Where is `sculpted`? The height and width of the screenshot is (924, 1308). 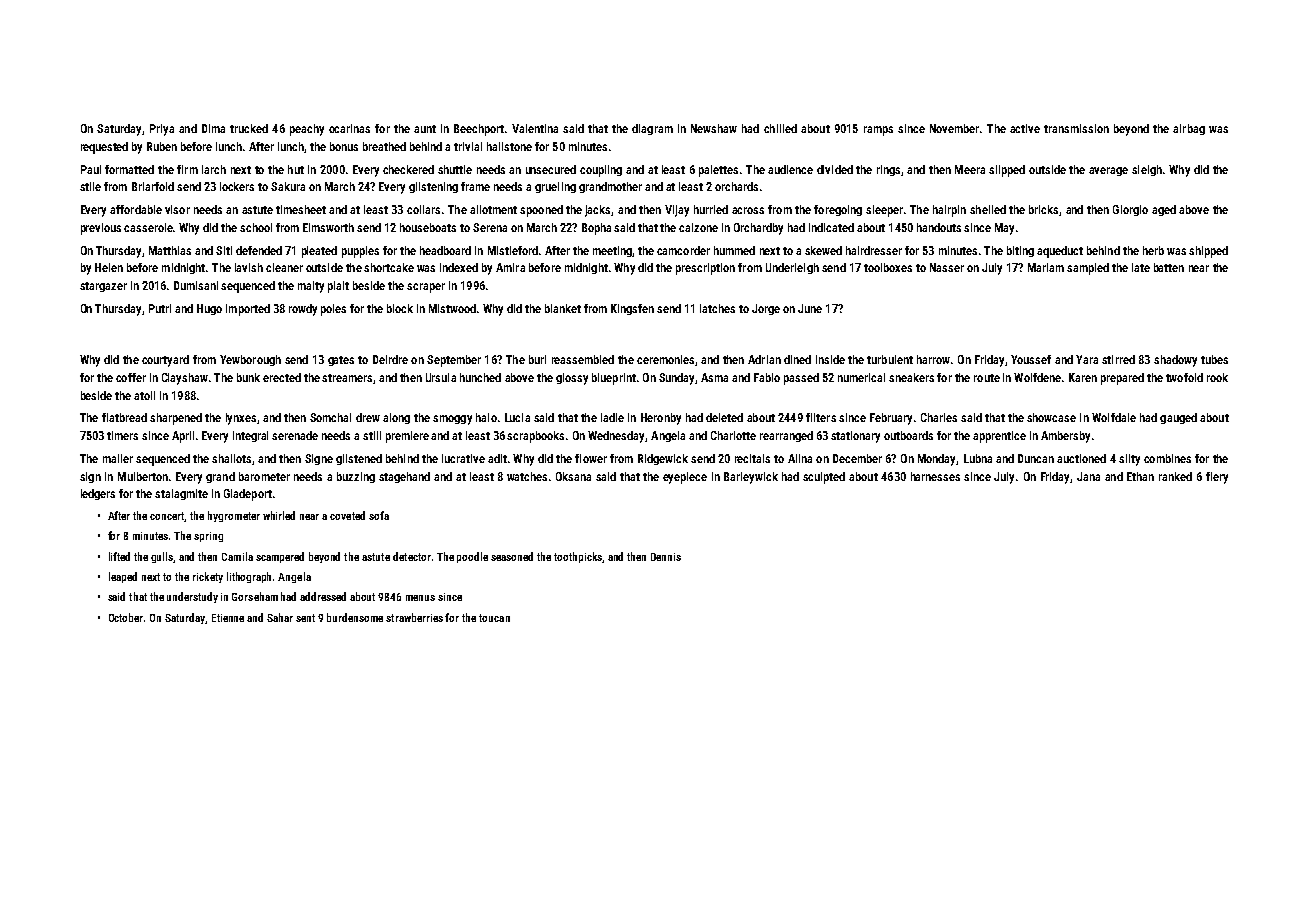
sculpted is located at coordinates (824, 478).
